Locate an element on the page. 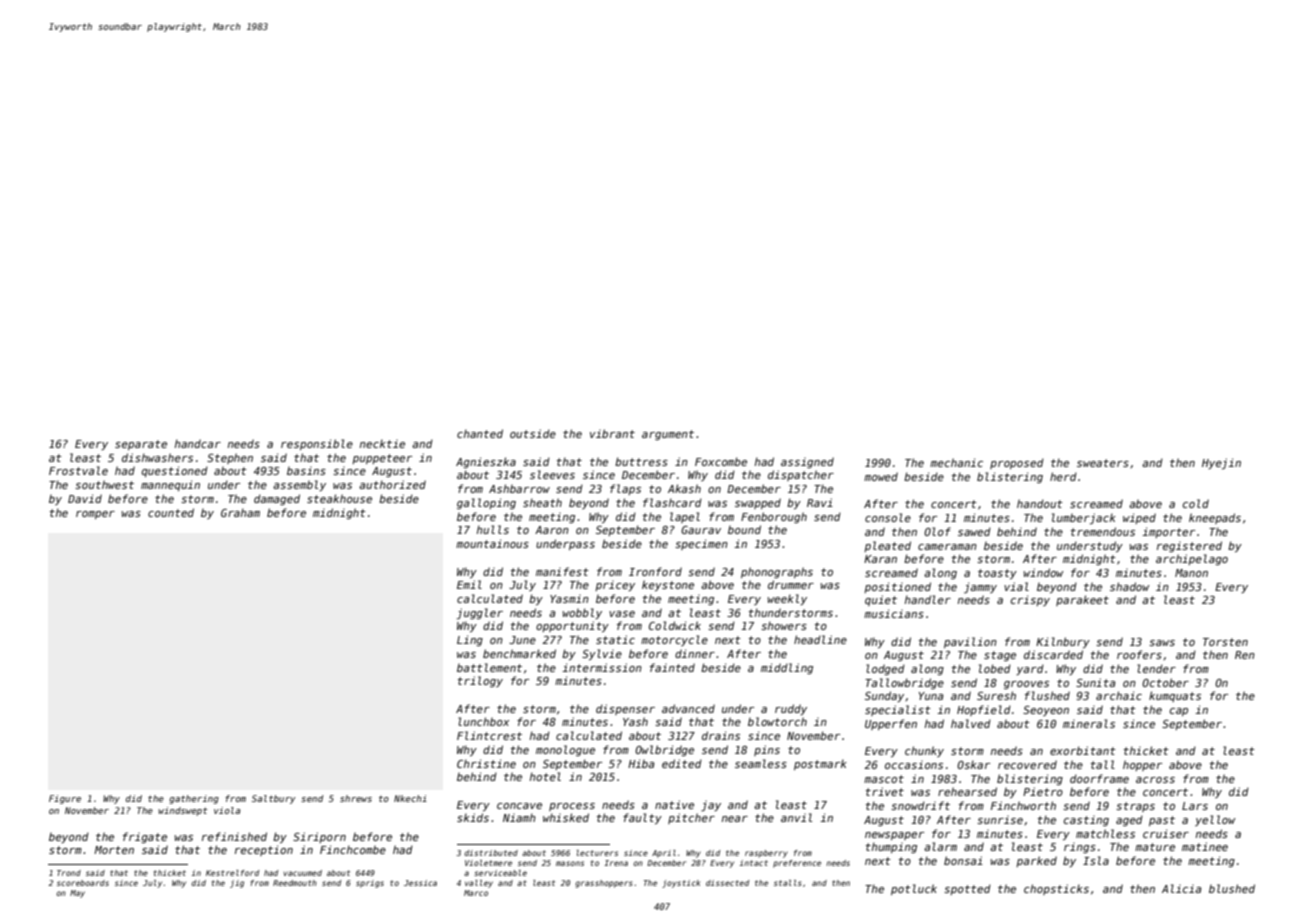 This page has height=924, width=1308. separate is located at coordinates (141, 445).
